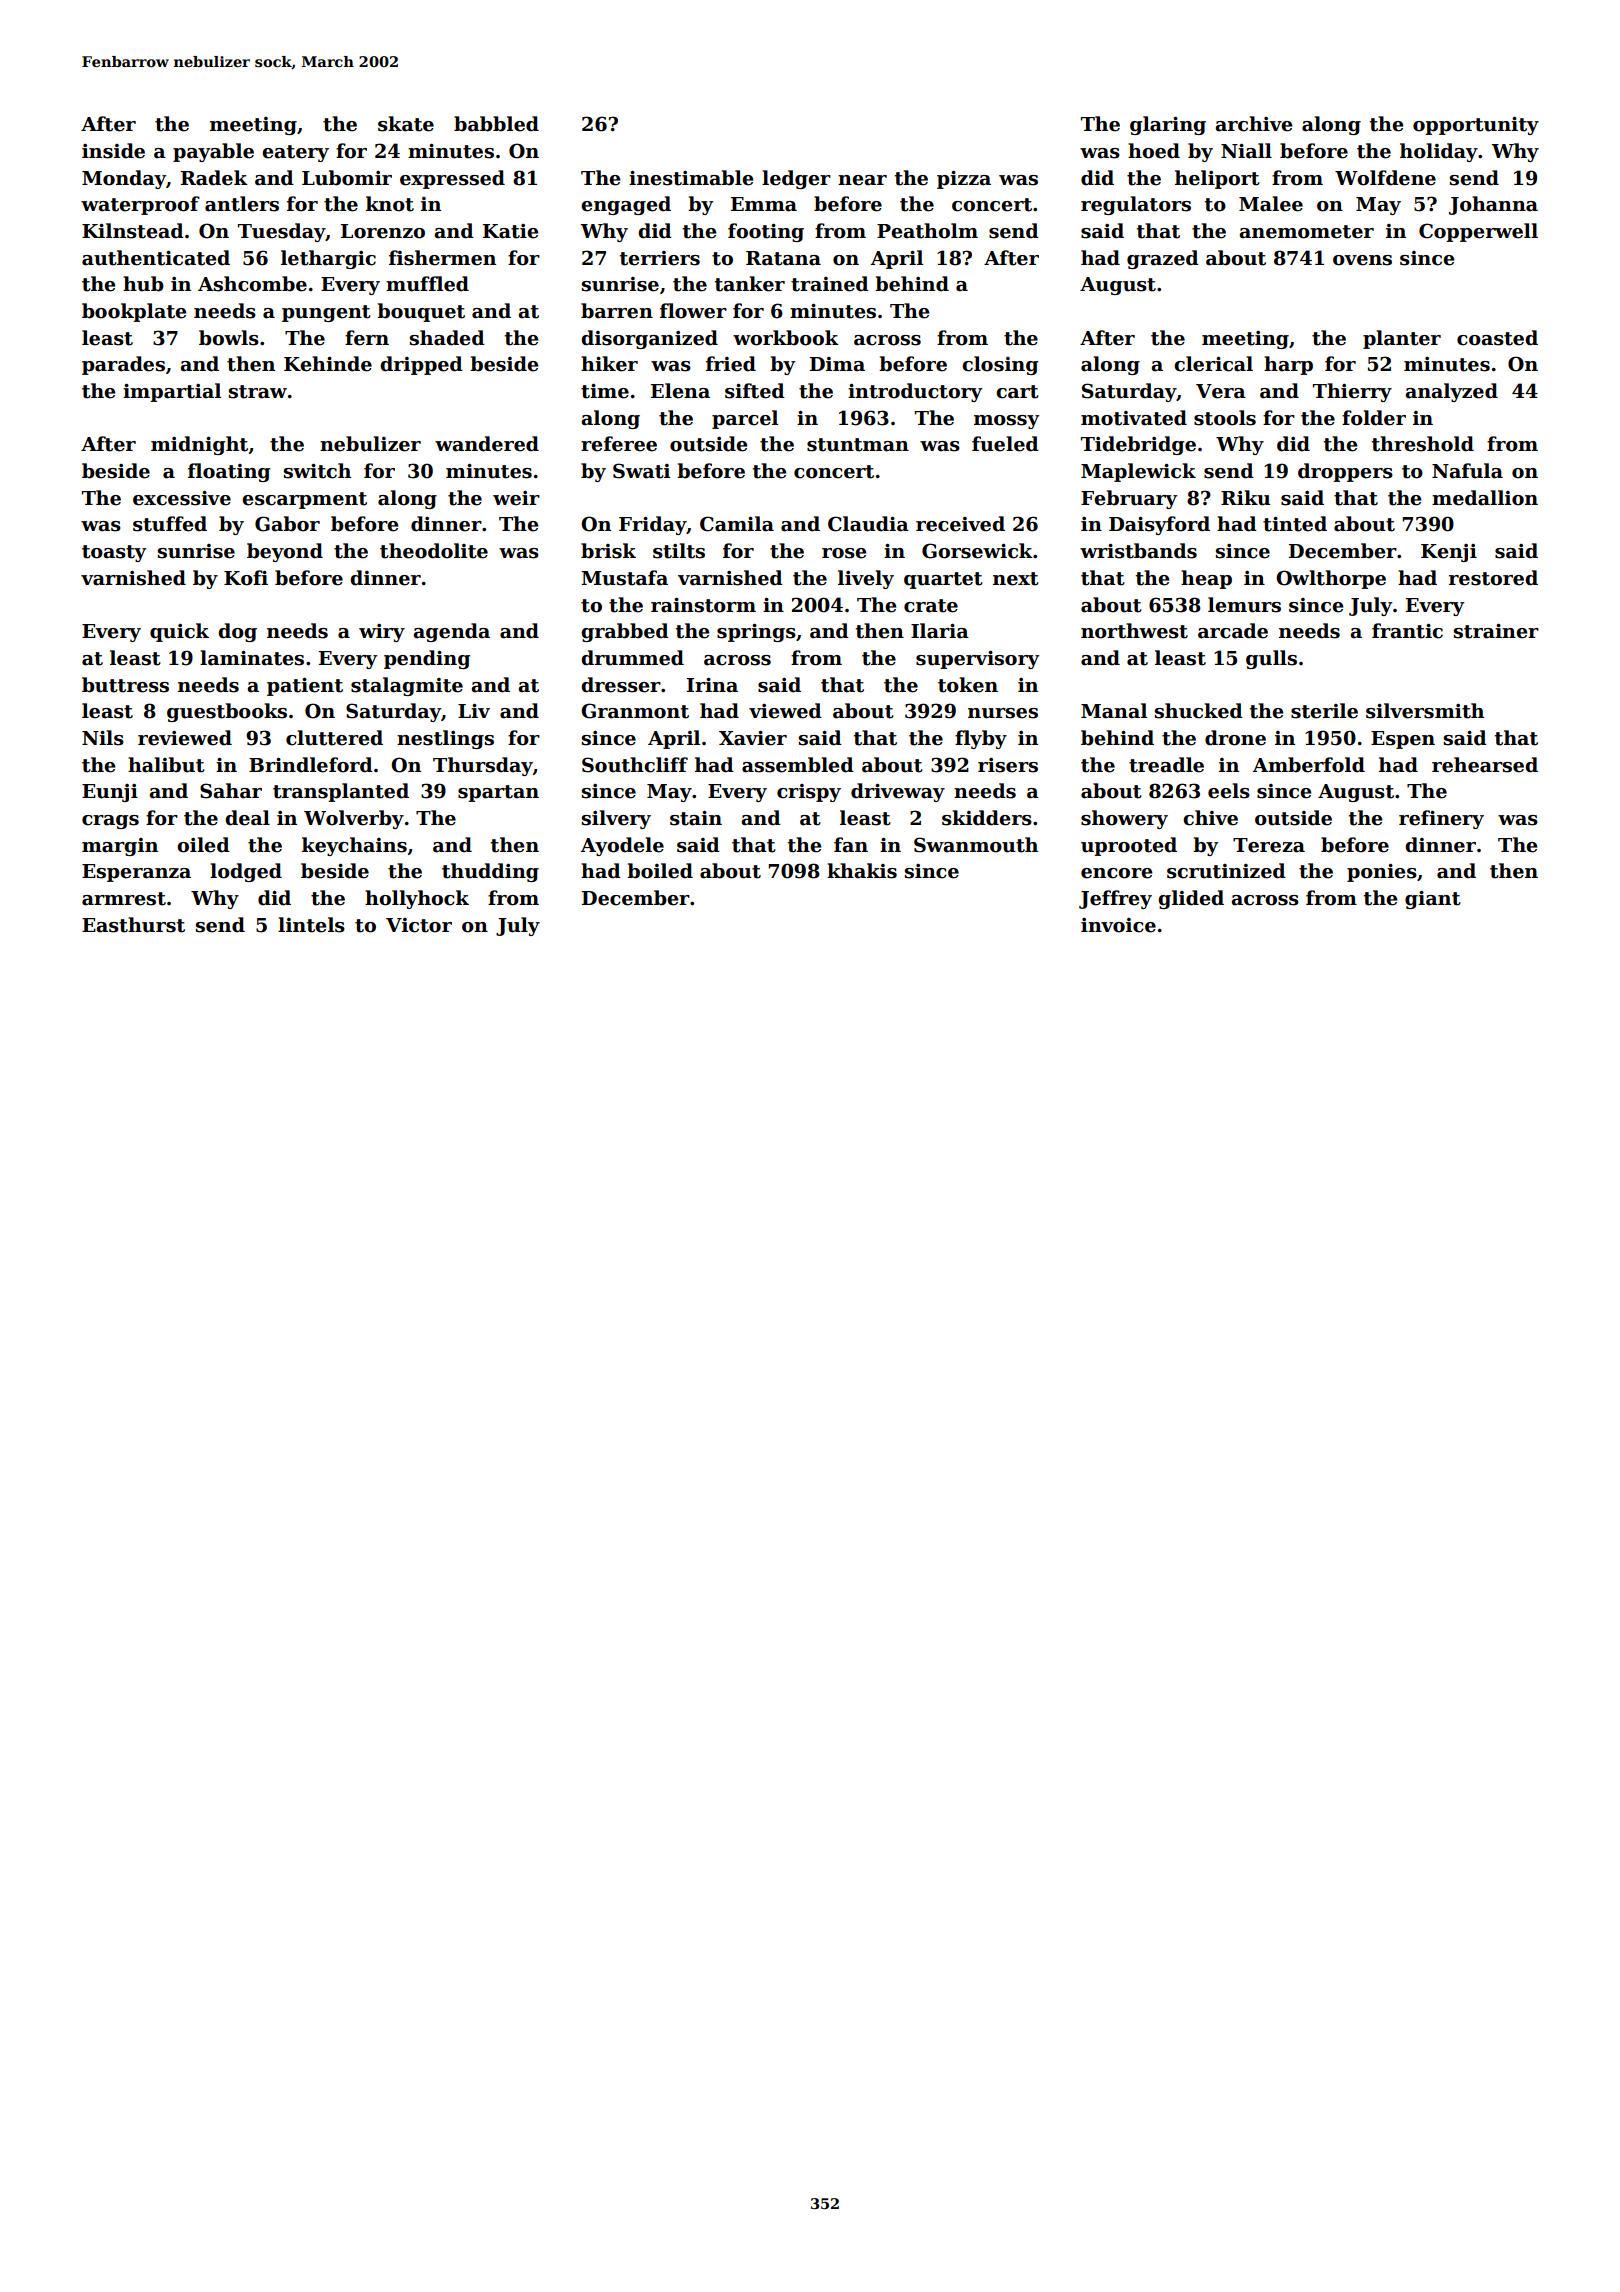  I want to click on Claudia, so click(868, 524).
